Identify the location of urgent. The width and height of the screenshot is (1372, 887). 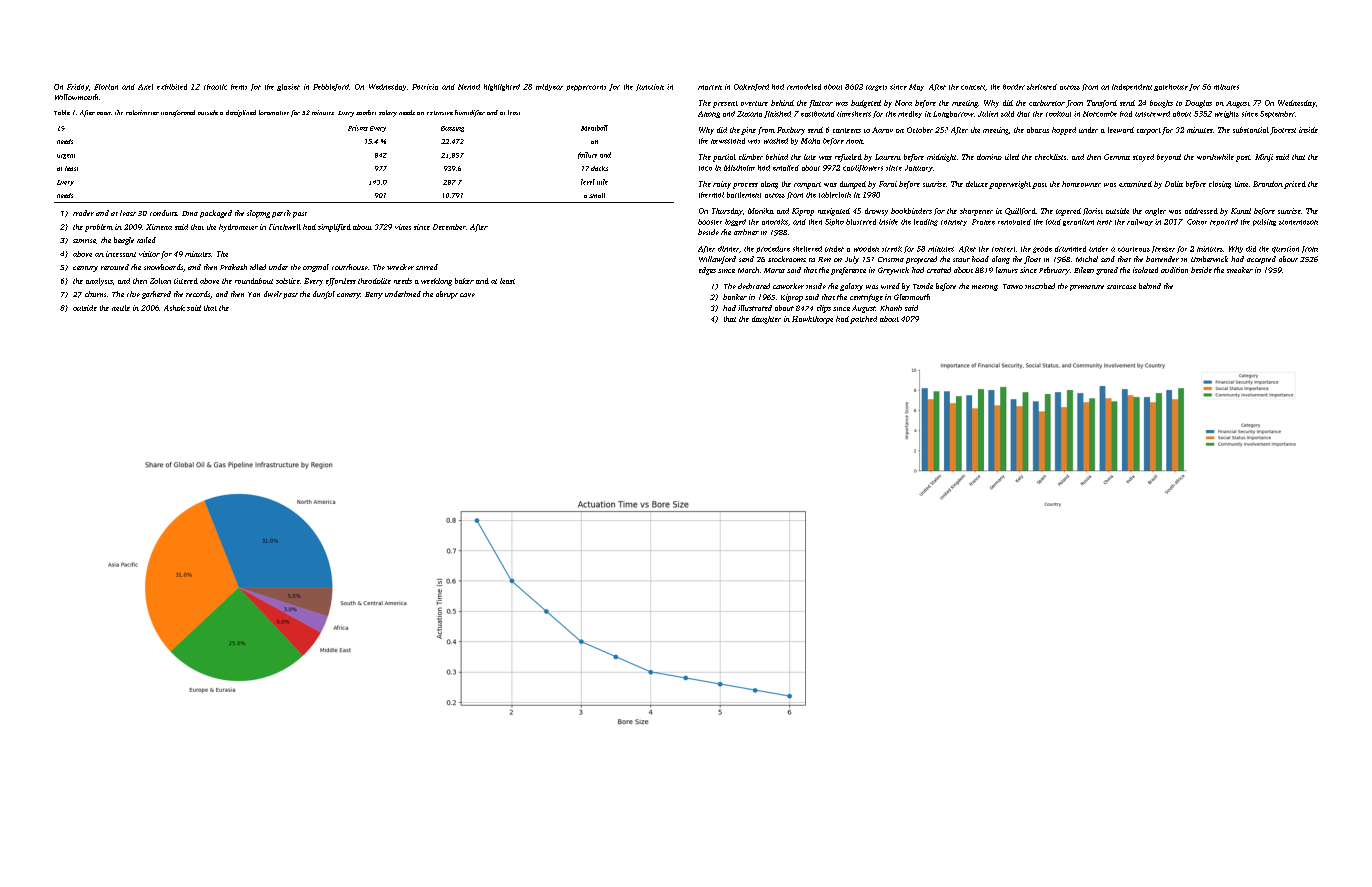
(66, 156).
